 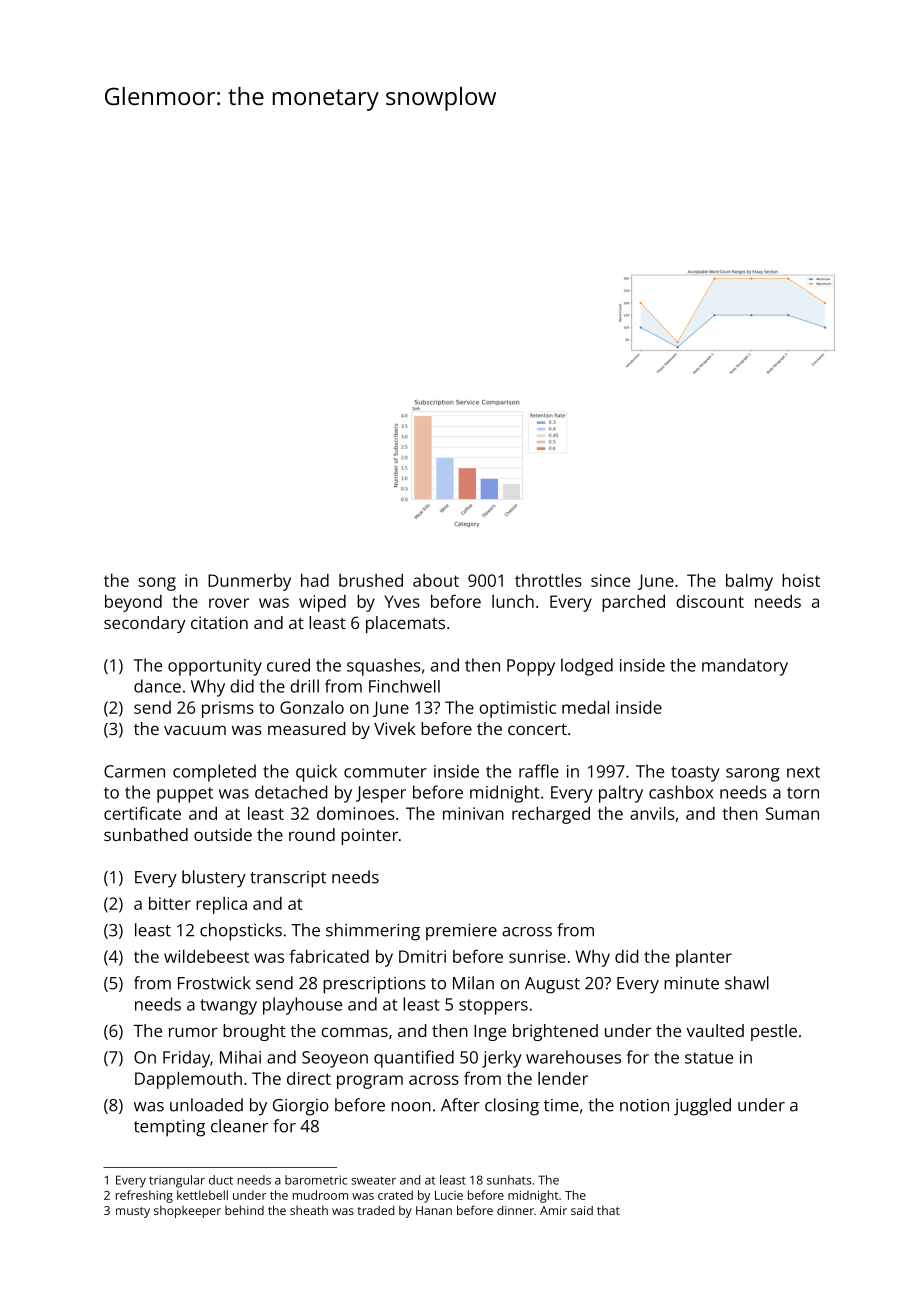 I want to click on direct, so click(x=309, y=1078).
